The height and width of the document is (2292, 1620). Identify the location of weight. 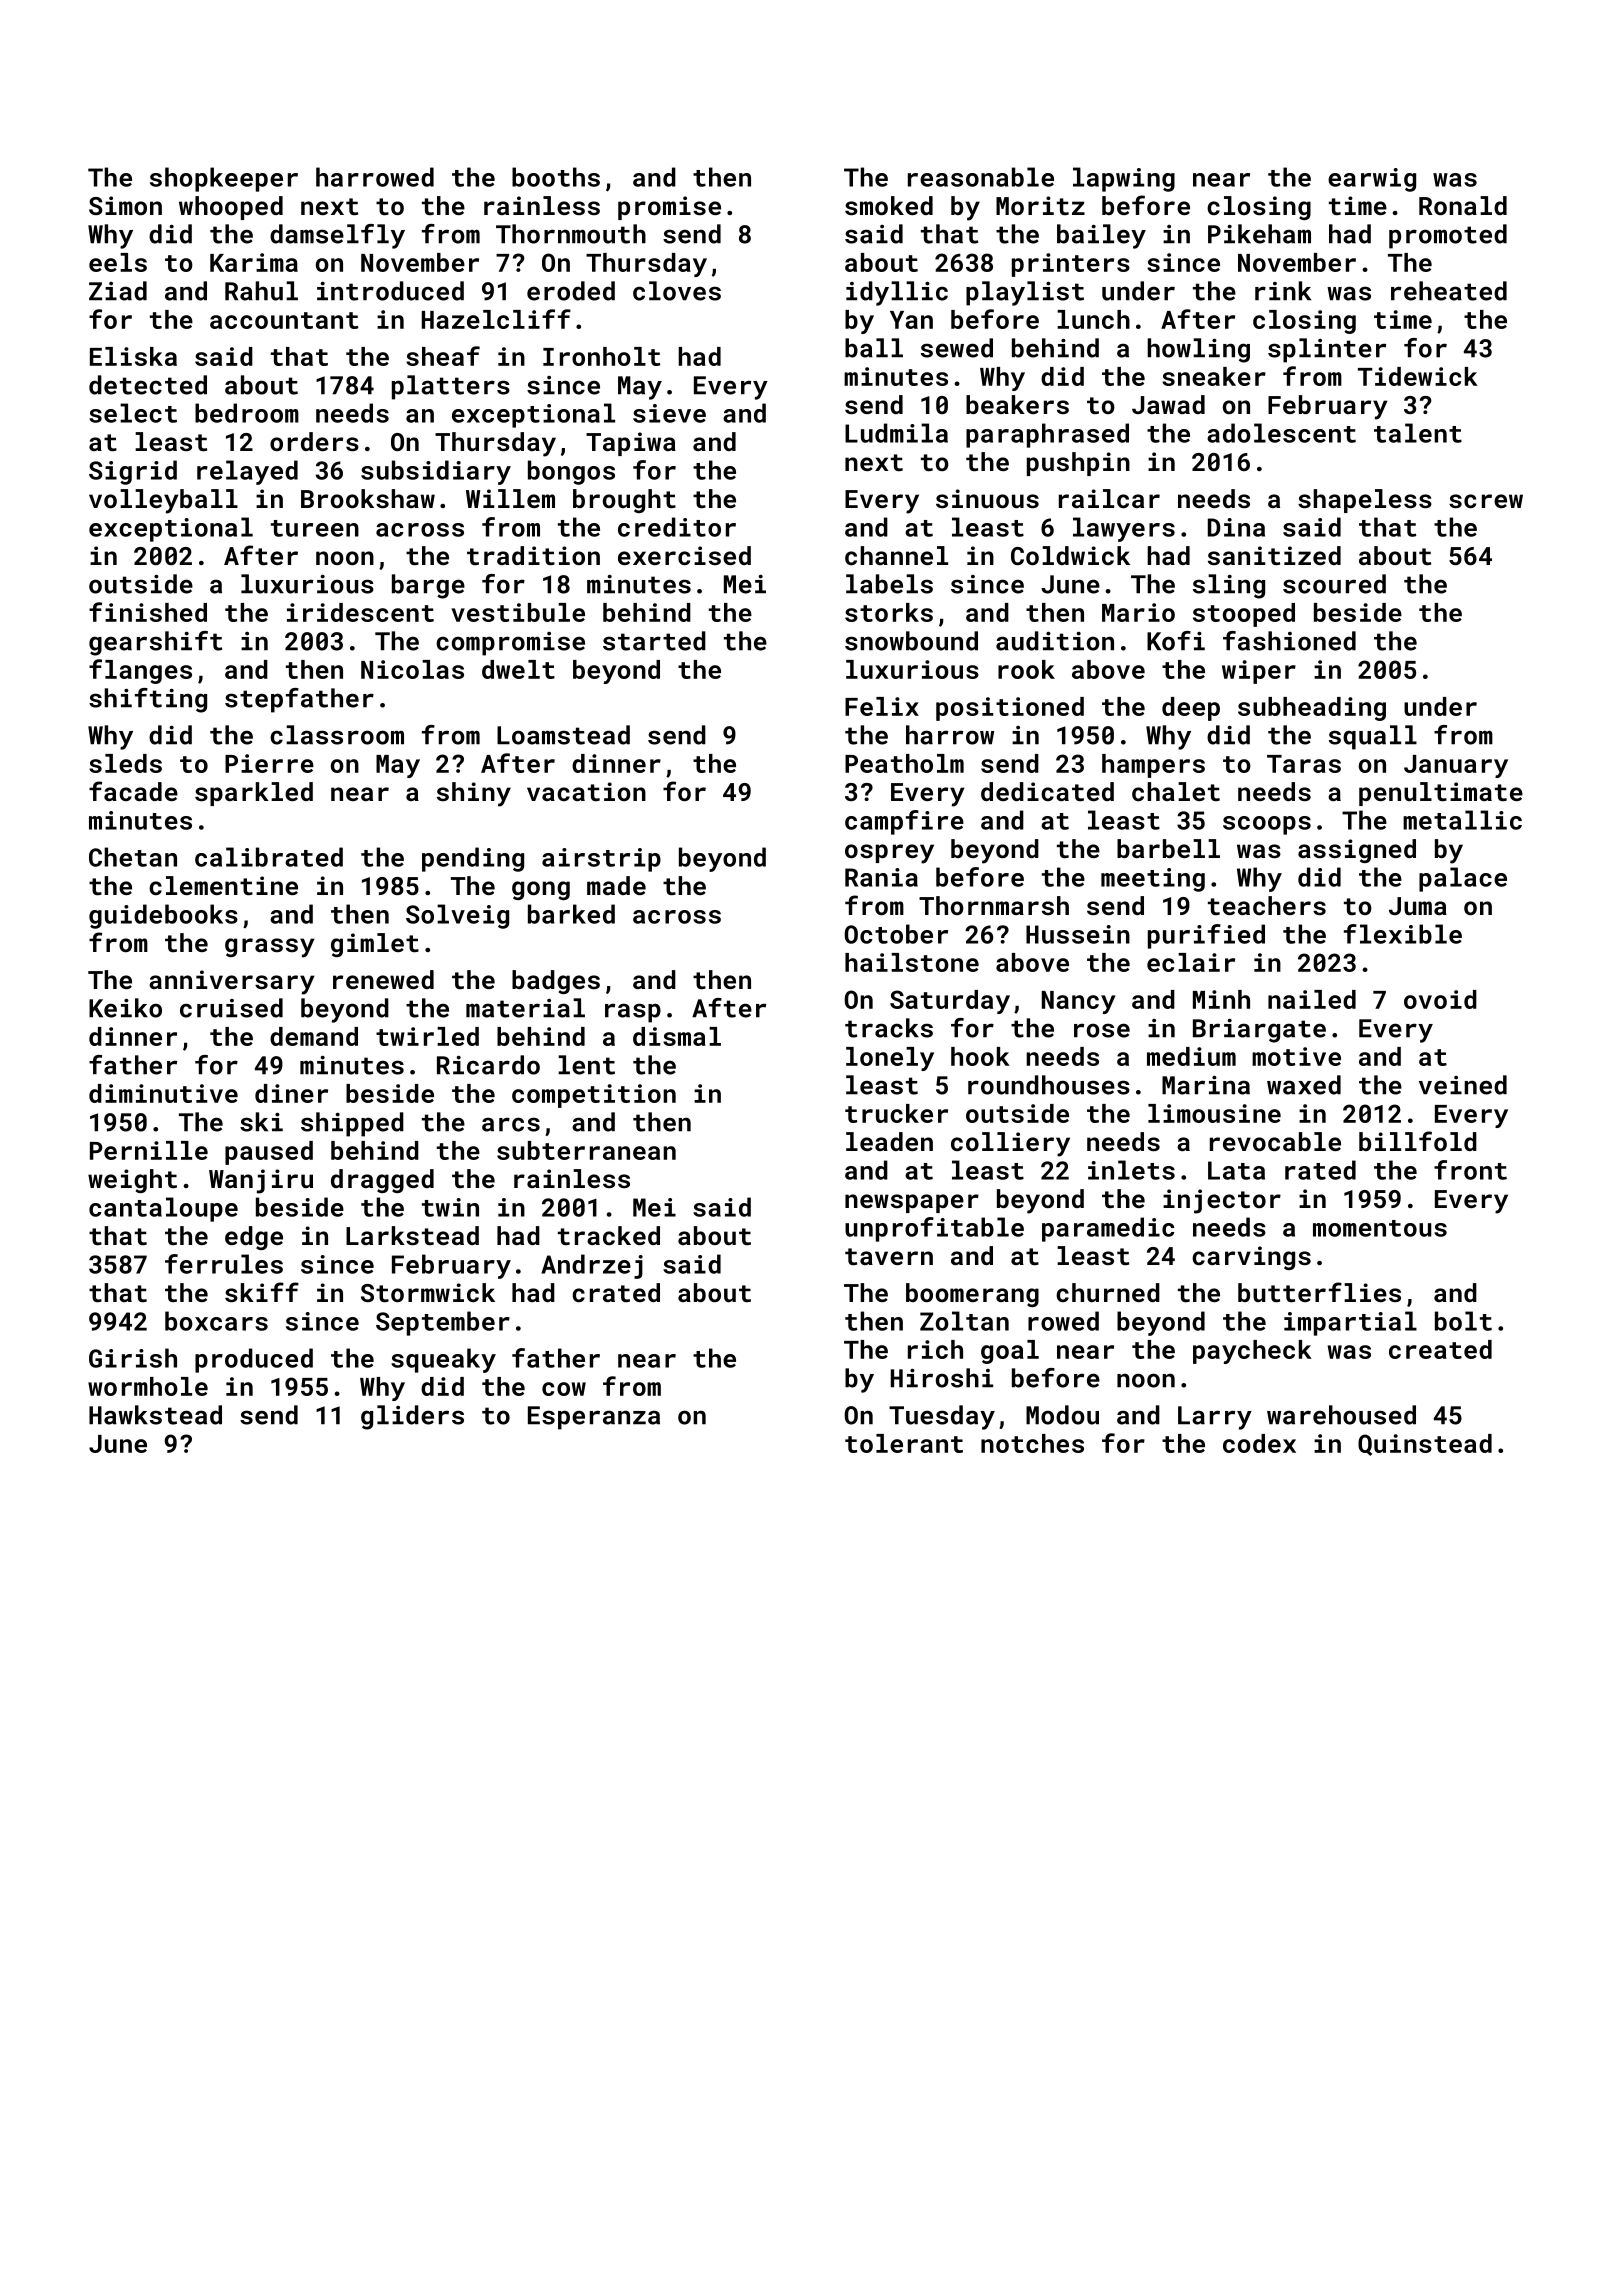
(132, 1181).
